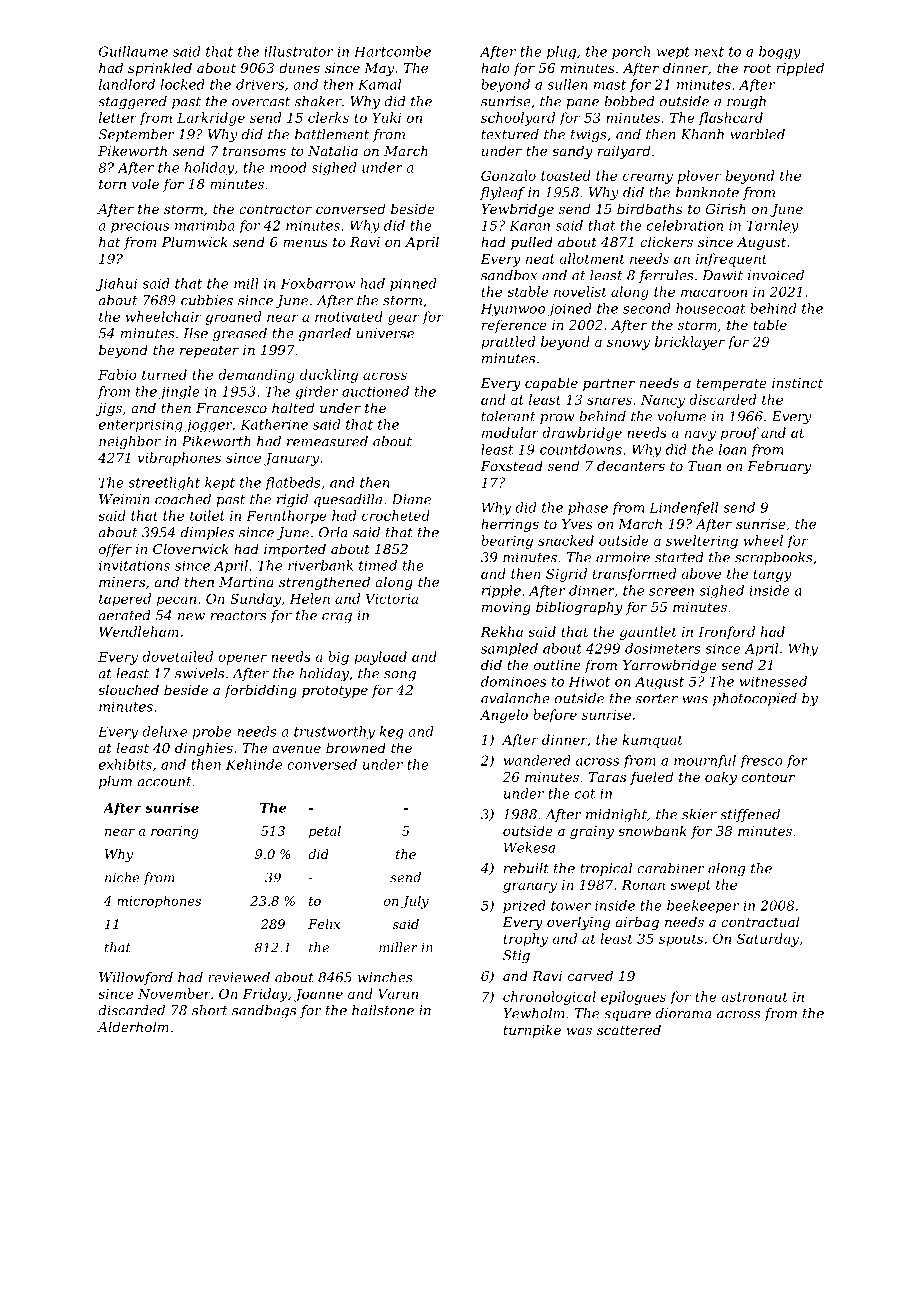 The height and width of the page is (1308, 924). I want to click on plover, so click(699, 177).
